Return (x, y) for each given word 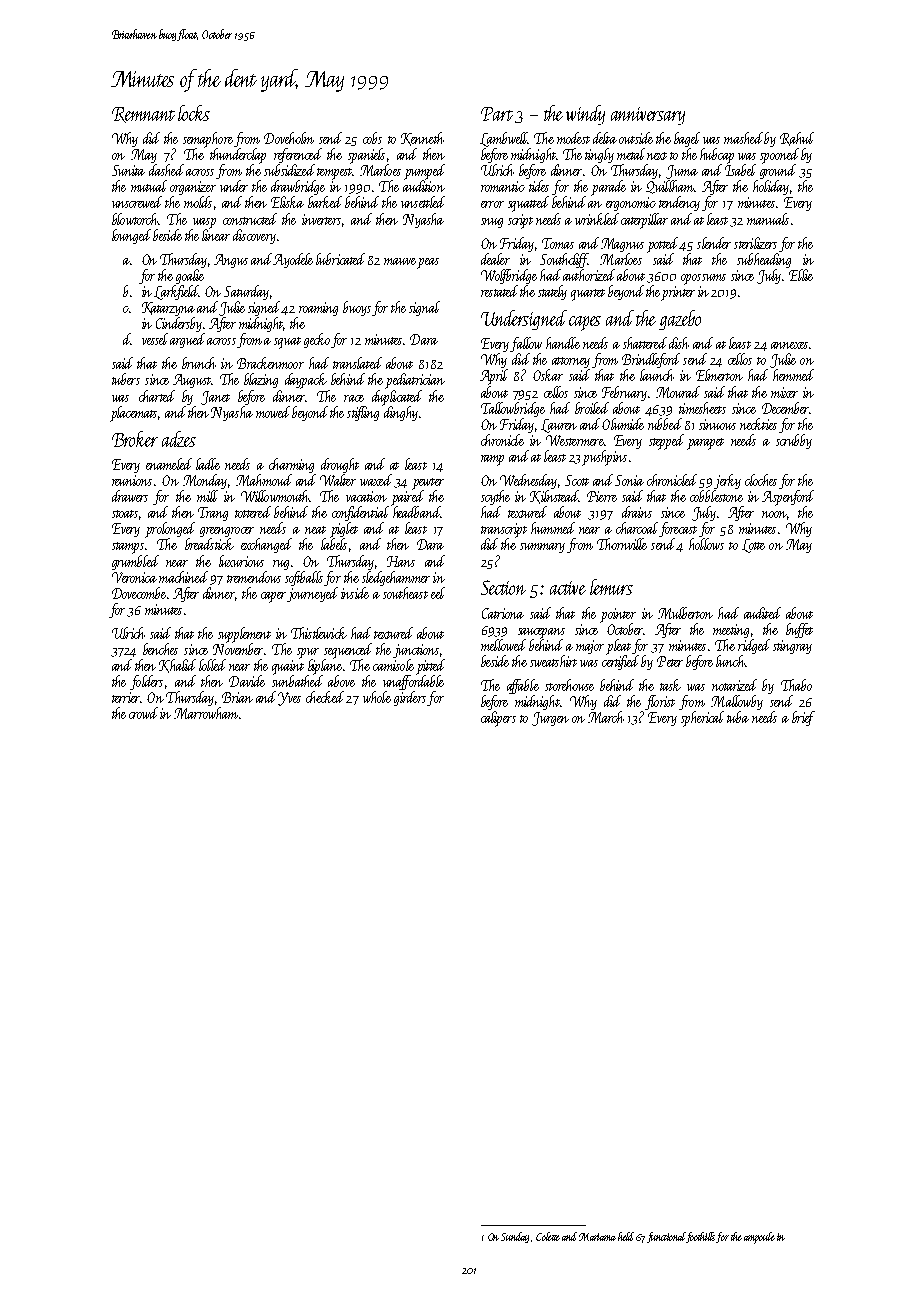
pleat (618, 647)
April (494, 377)
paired (407, 498)
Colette (548, 1236)
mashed (743, 138)
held (626, 1236)
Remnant (143, 115)
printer (678, 293)
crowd (143, 713)
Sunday (515, 1237)
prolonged (170, 530)
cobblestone (716, 496)
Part (497, 114)
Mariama (597, 1237)
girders (410, 698)
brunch (199, 363)
